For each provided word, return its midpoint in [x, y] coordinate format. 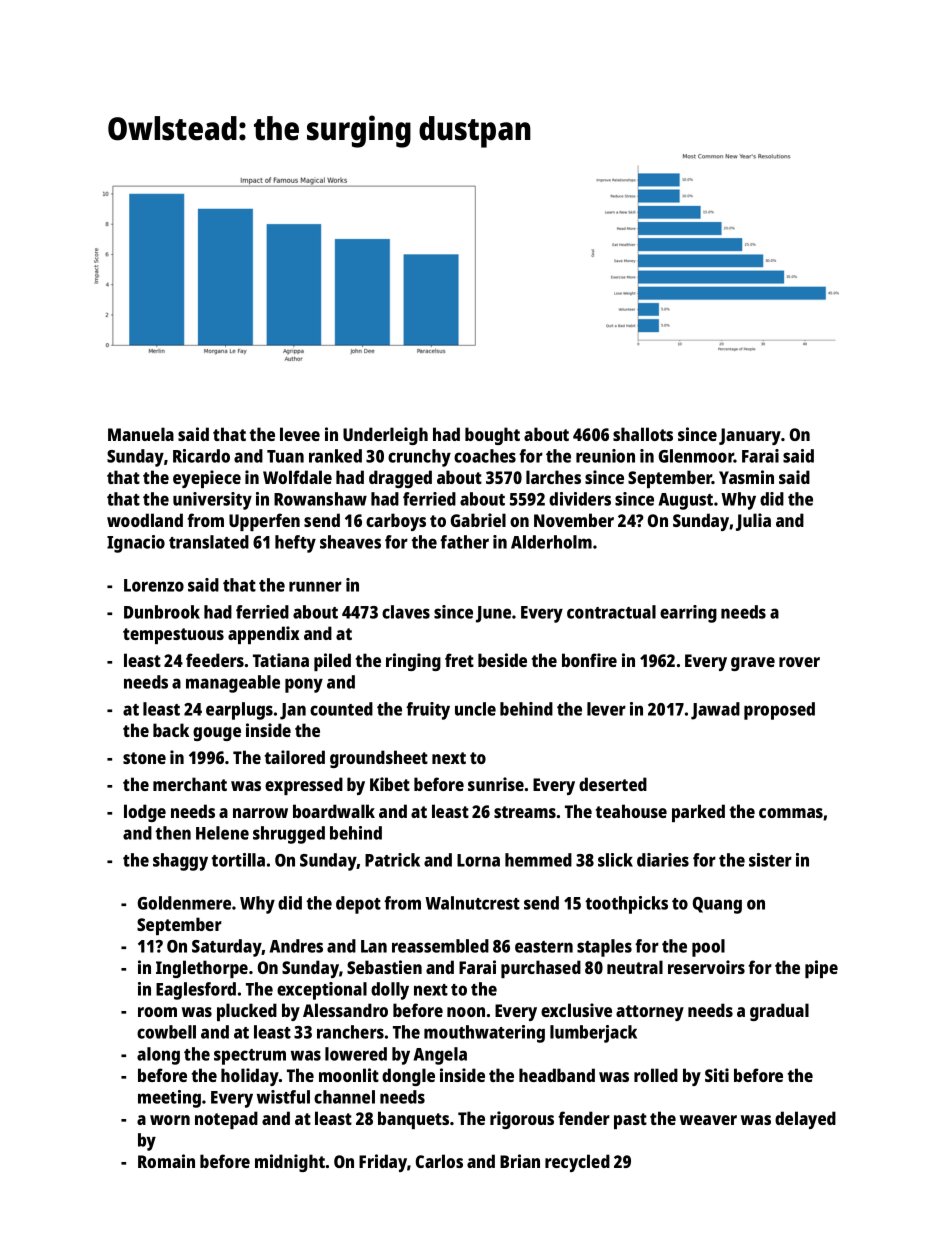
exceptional [322, 991]
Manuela [141, 434]
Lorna [478, 860]
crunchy [419, 458]
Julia [753, 522]
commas [791, 813]
